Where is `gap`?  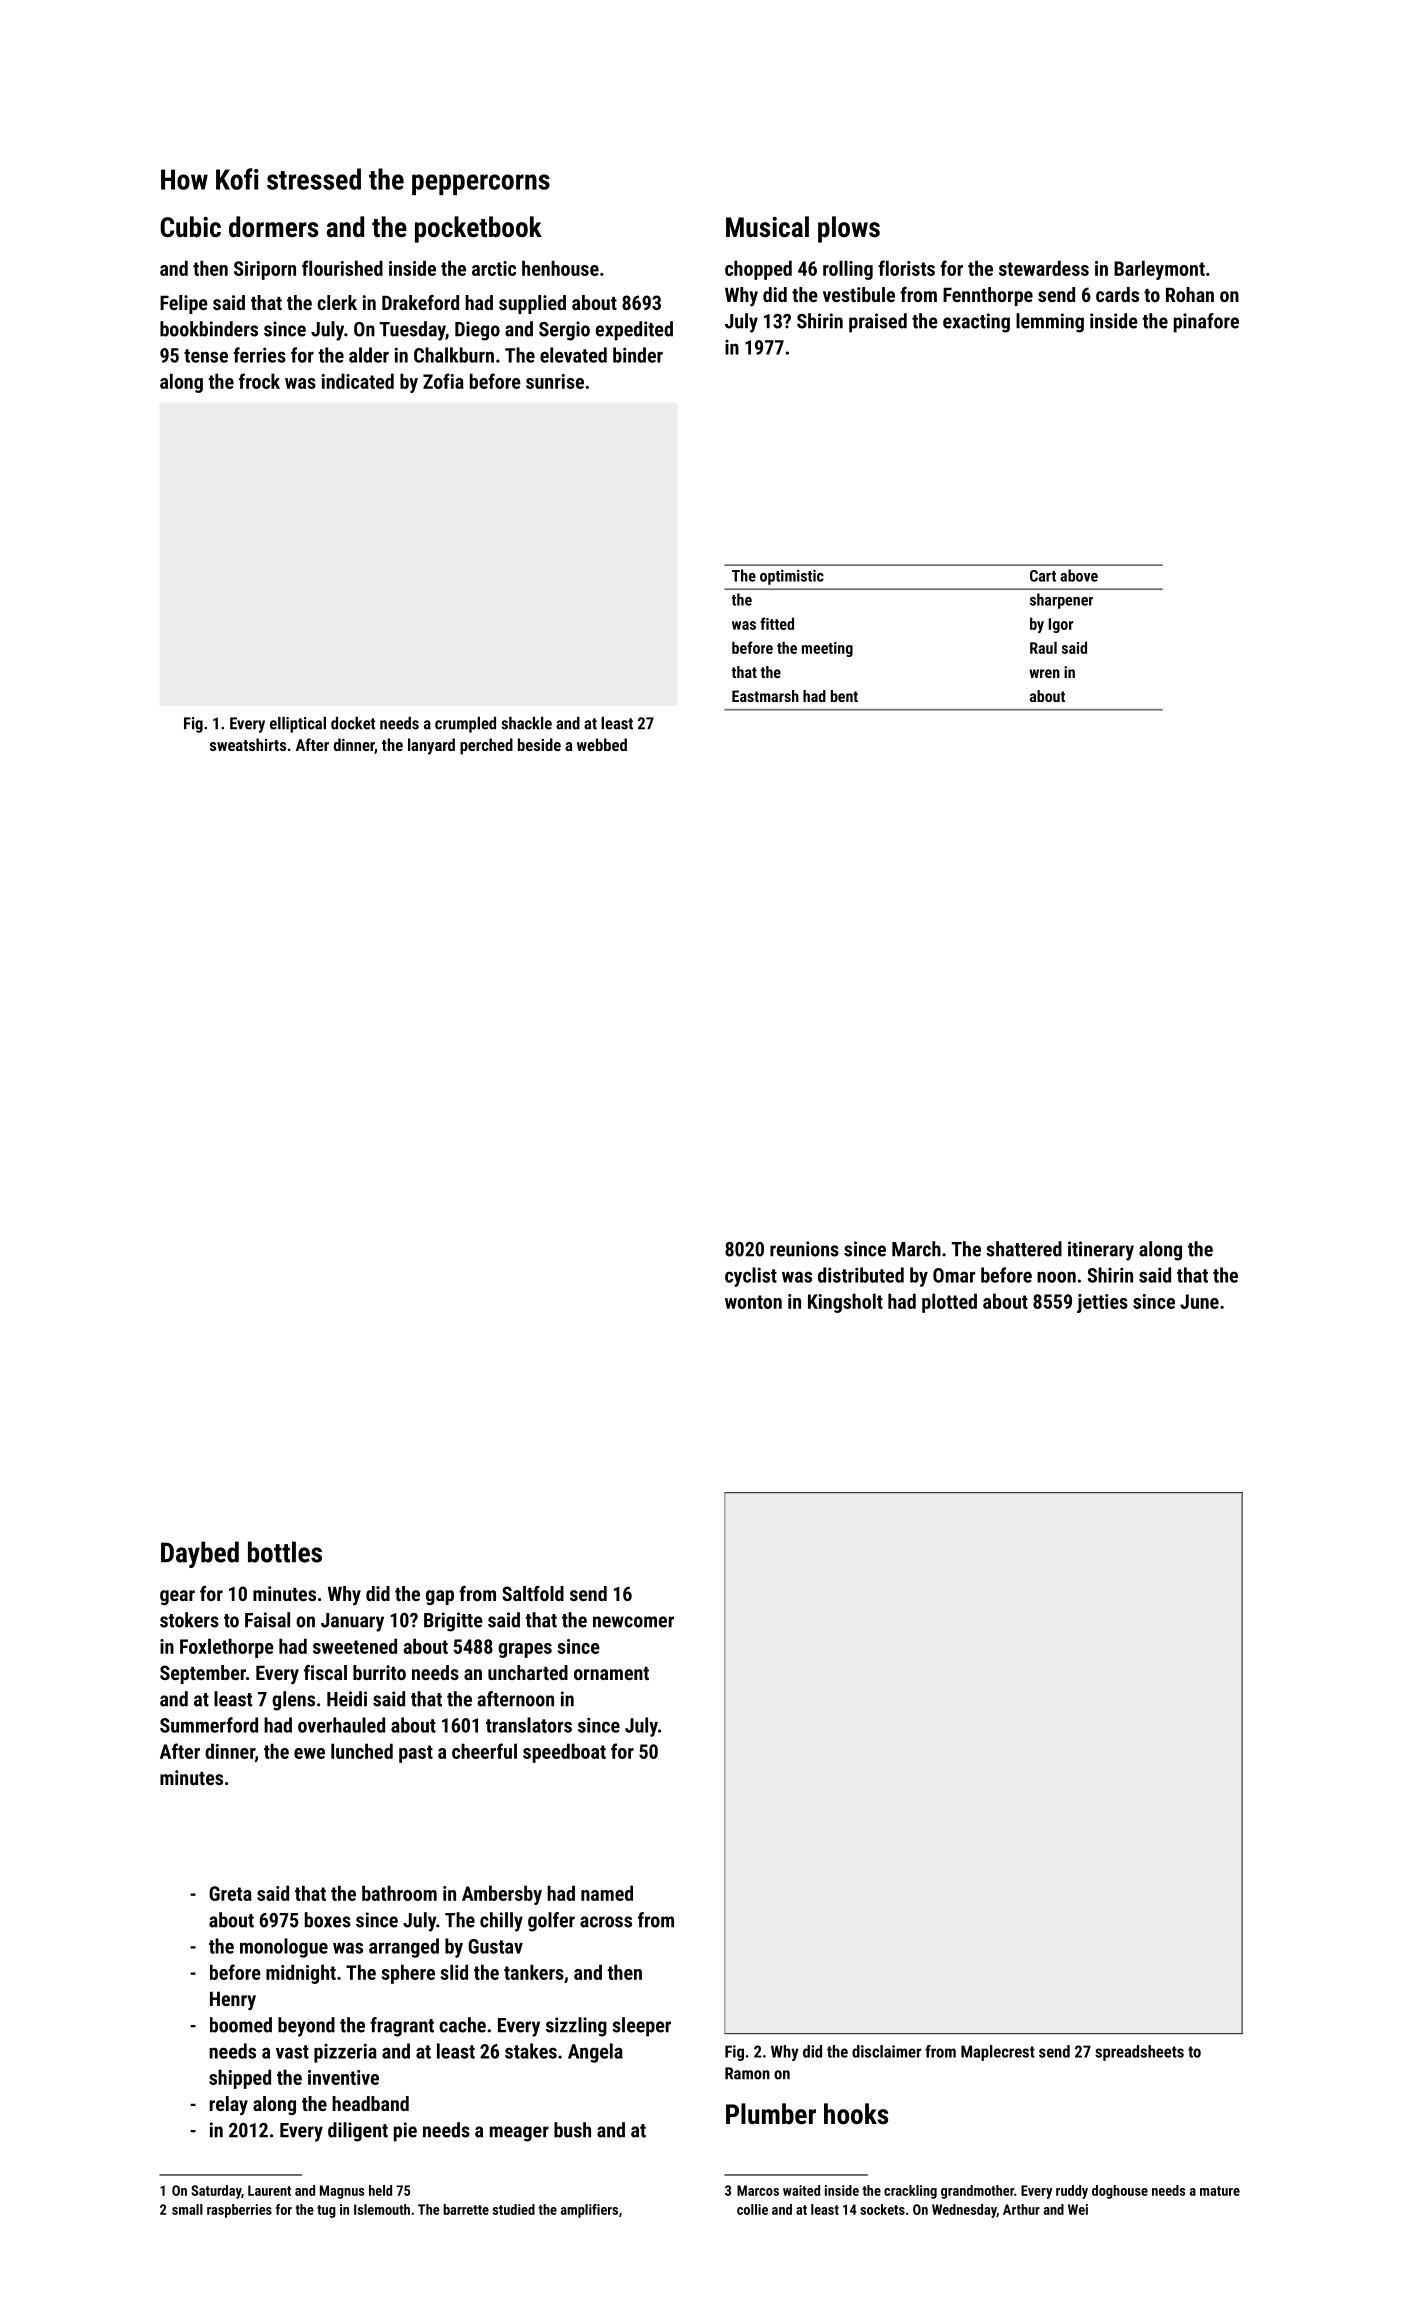
gap is located at coordinates (440, 1597).
